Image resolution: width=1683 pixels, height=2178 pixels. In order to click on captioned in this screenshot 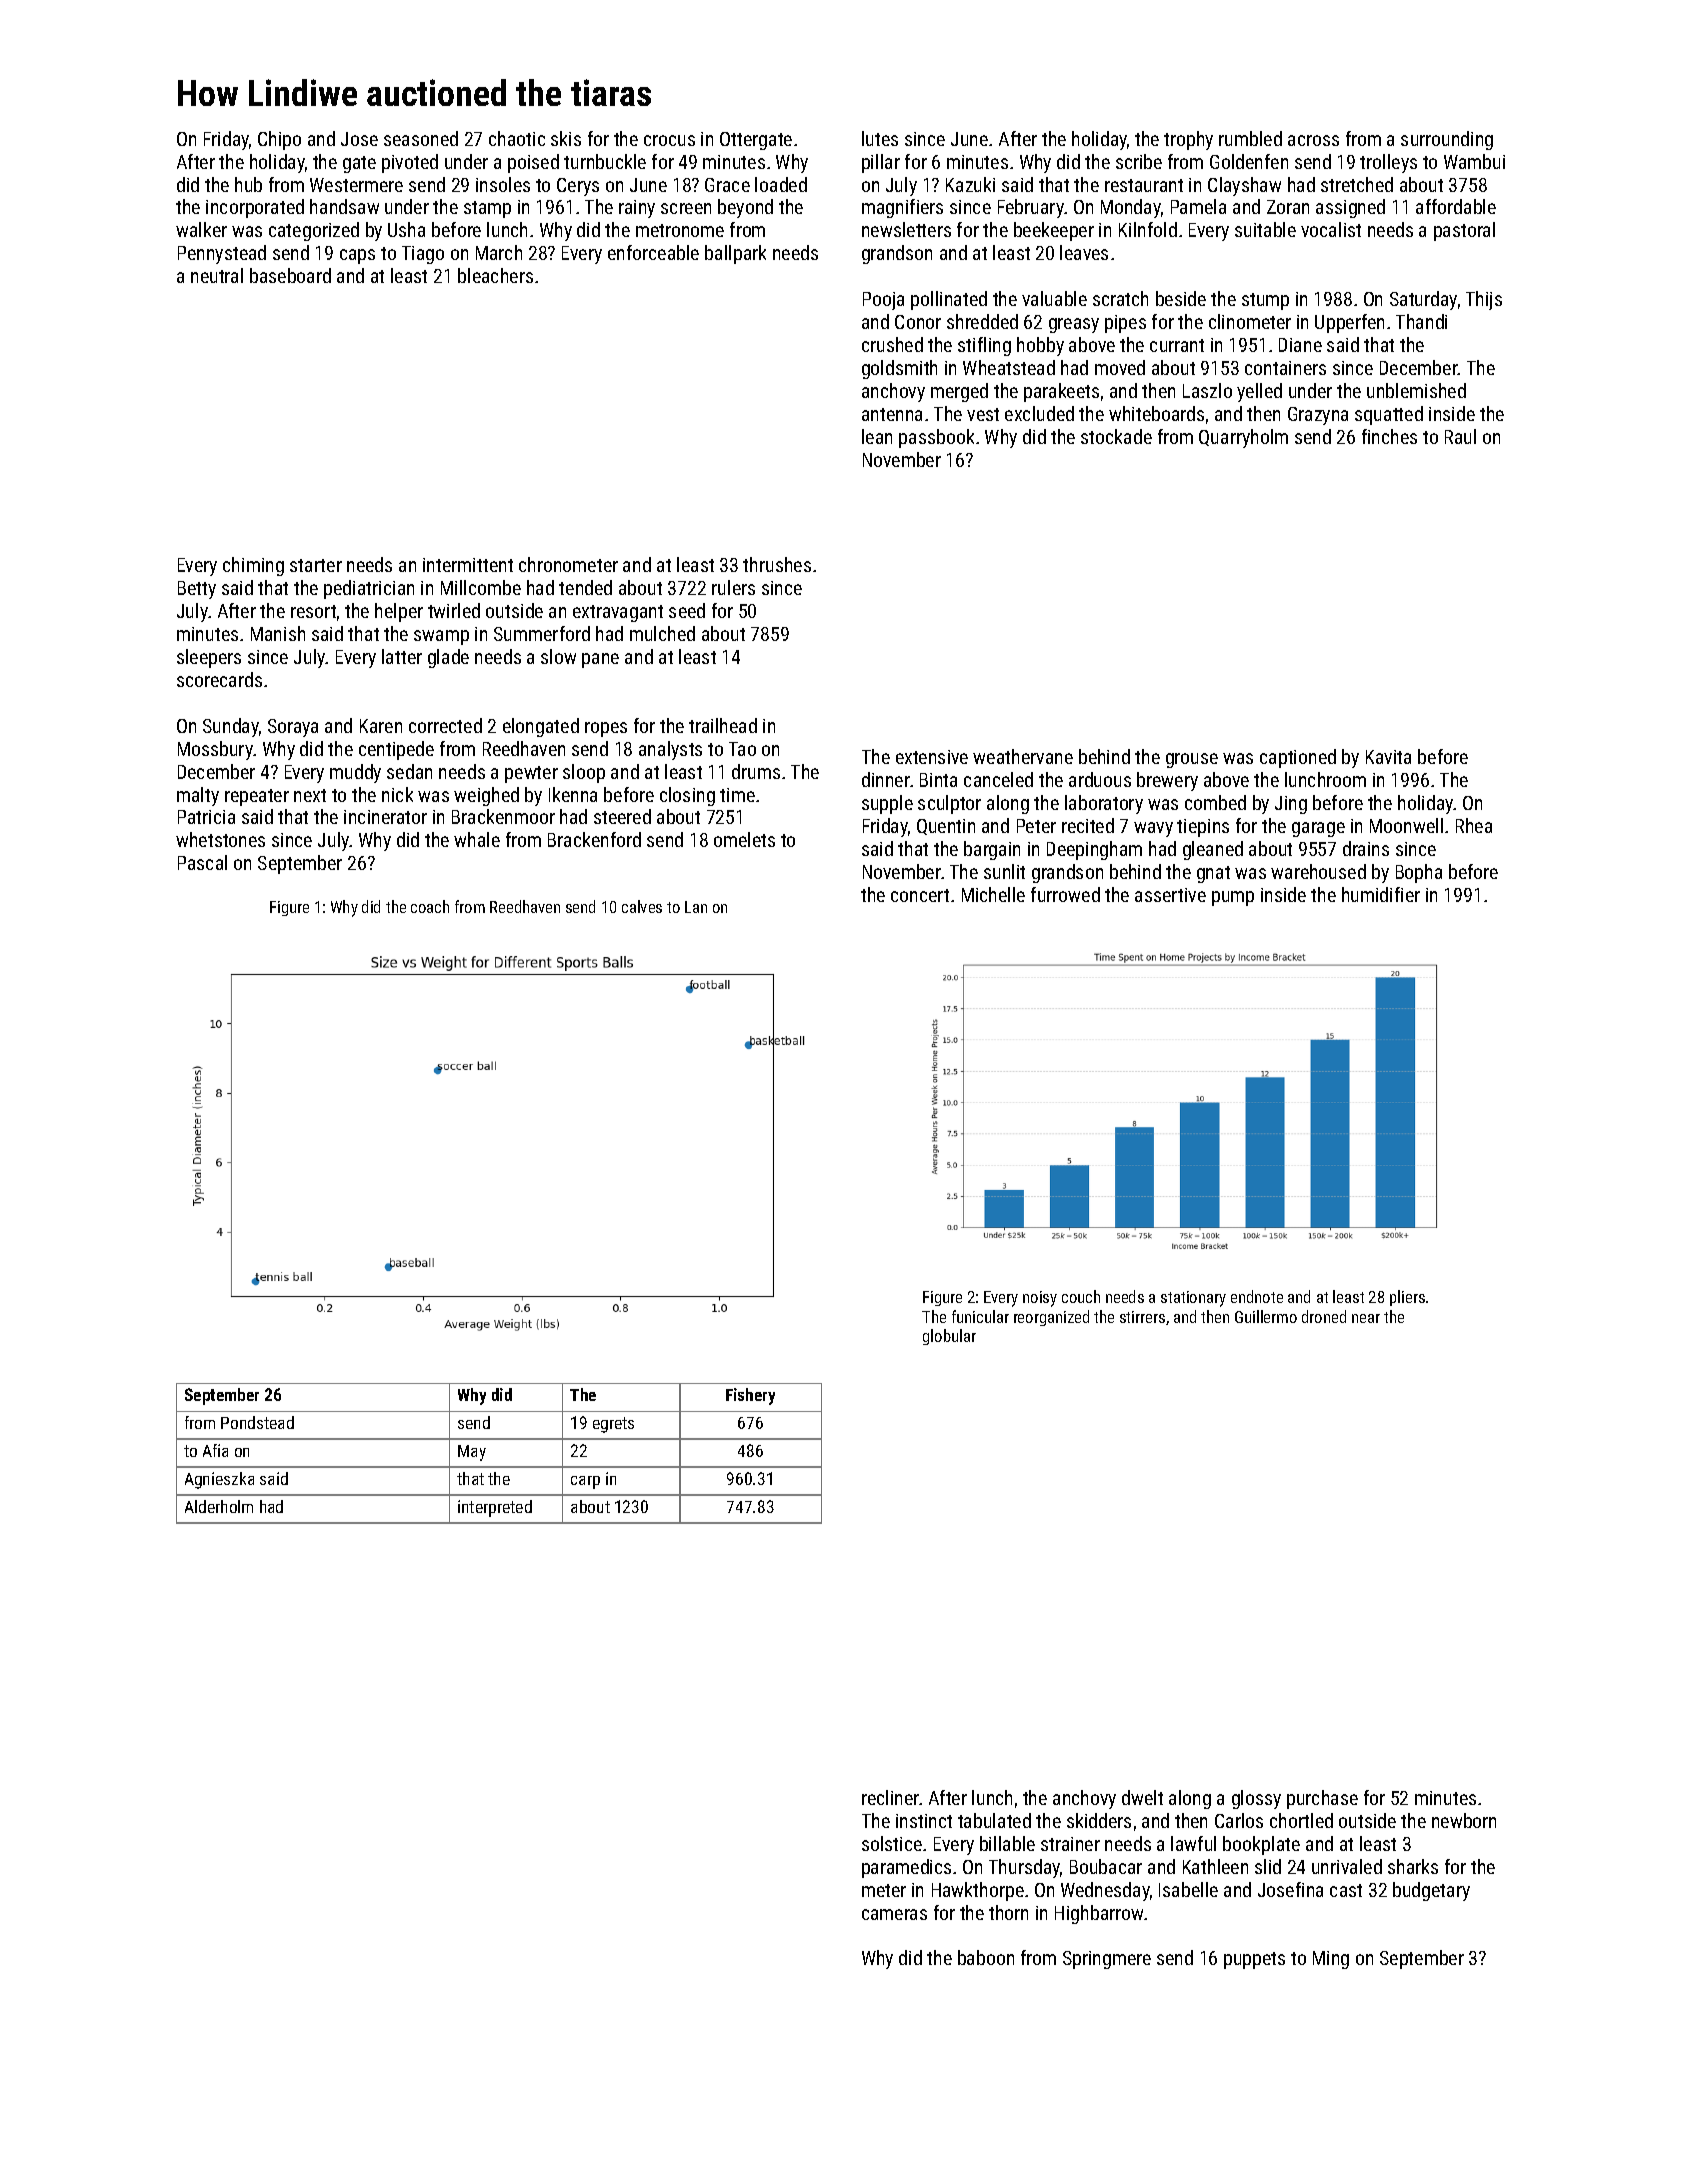, I will do `click(1298, 758)`.
